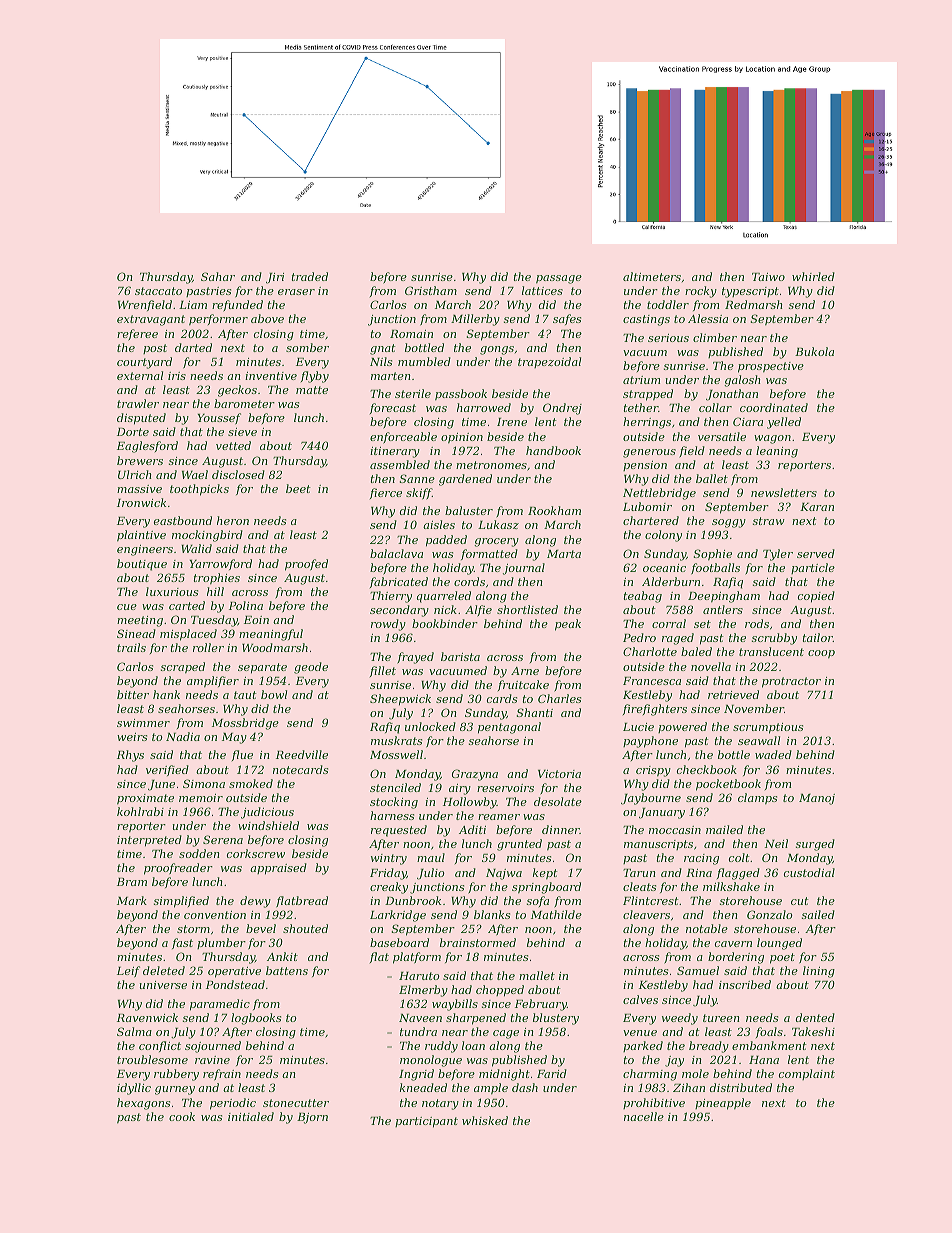  I want to click on stonecutter, so click(296, 1103).
